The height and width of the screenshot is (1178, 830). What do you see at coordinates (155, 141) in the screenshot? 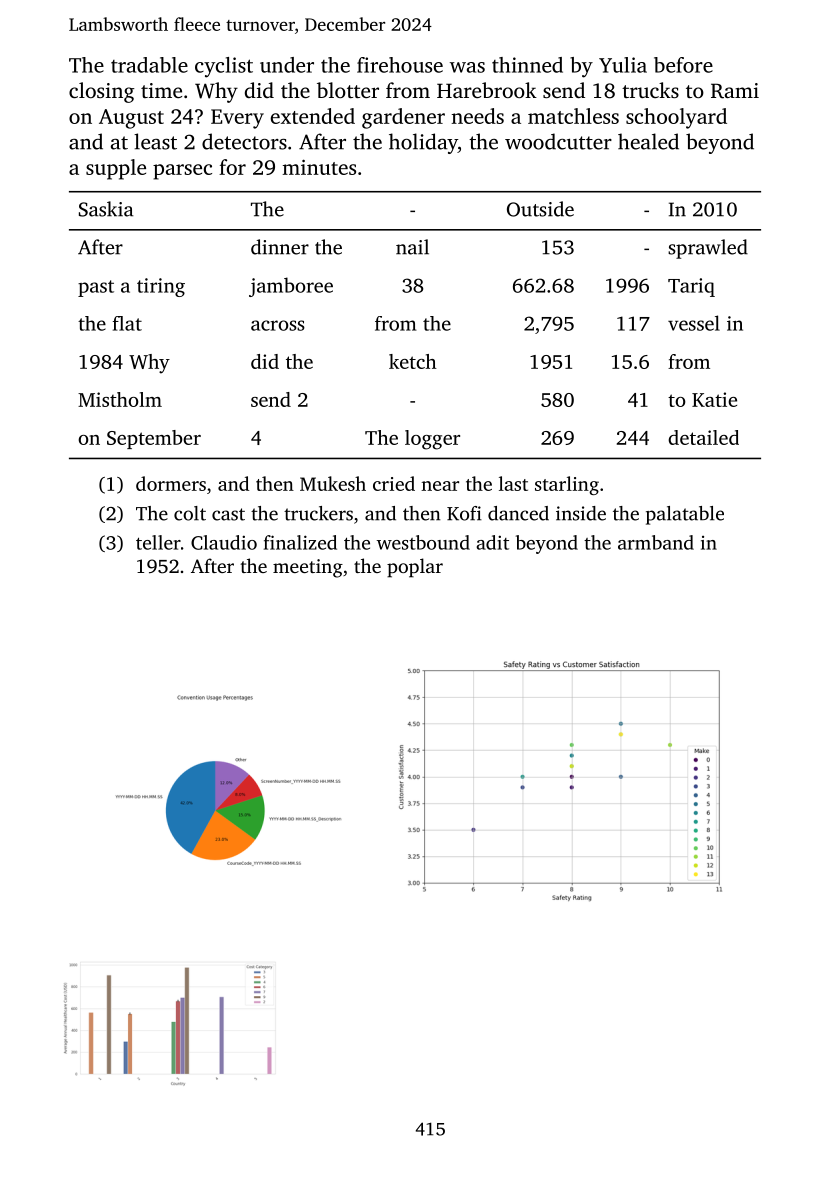
I see `least` at bounding box center [155, 141].
